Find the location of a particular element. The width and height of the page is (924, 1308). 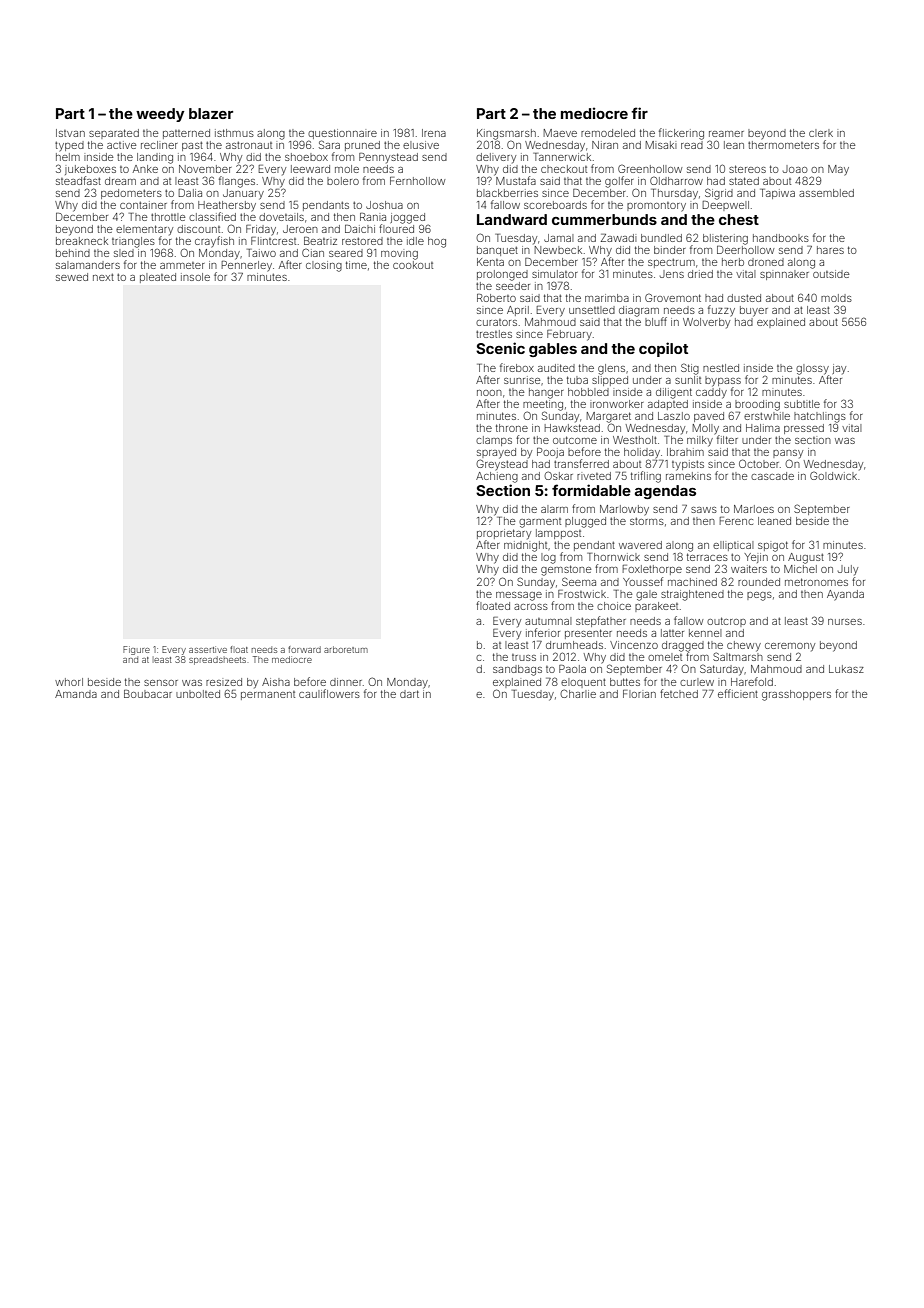

flickering is located at coordinates (681, 134).
